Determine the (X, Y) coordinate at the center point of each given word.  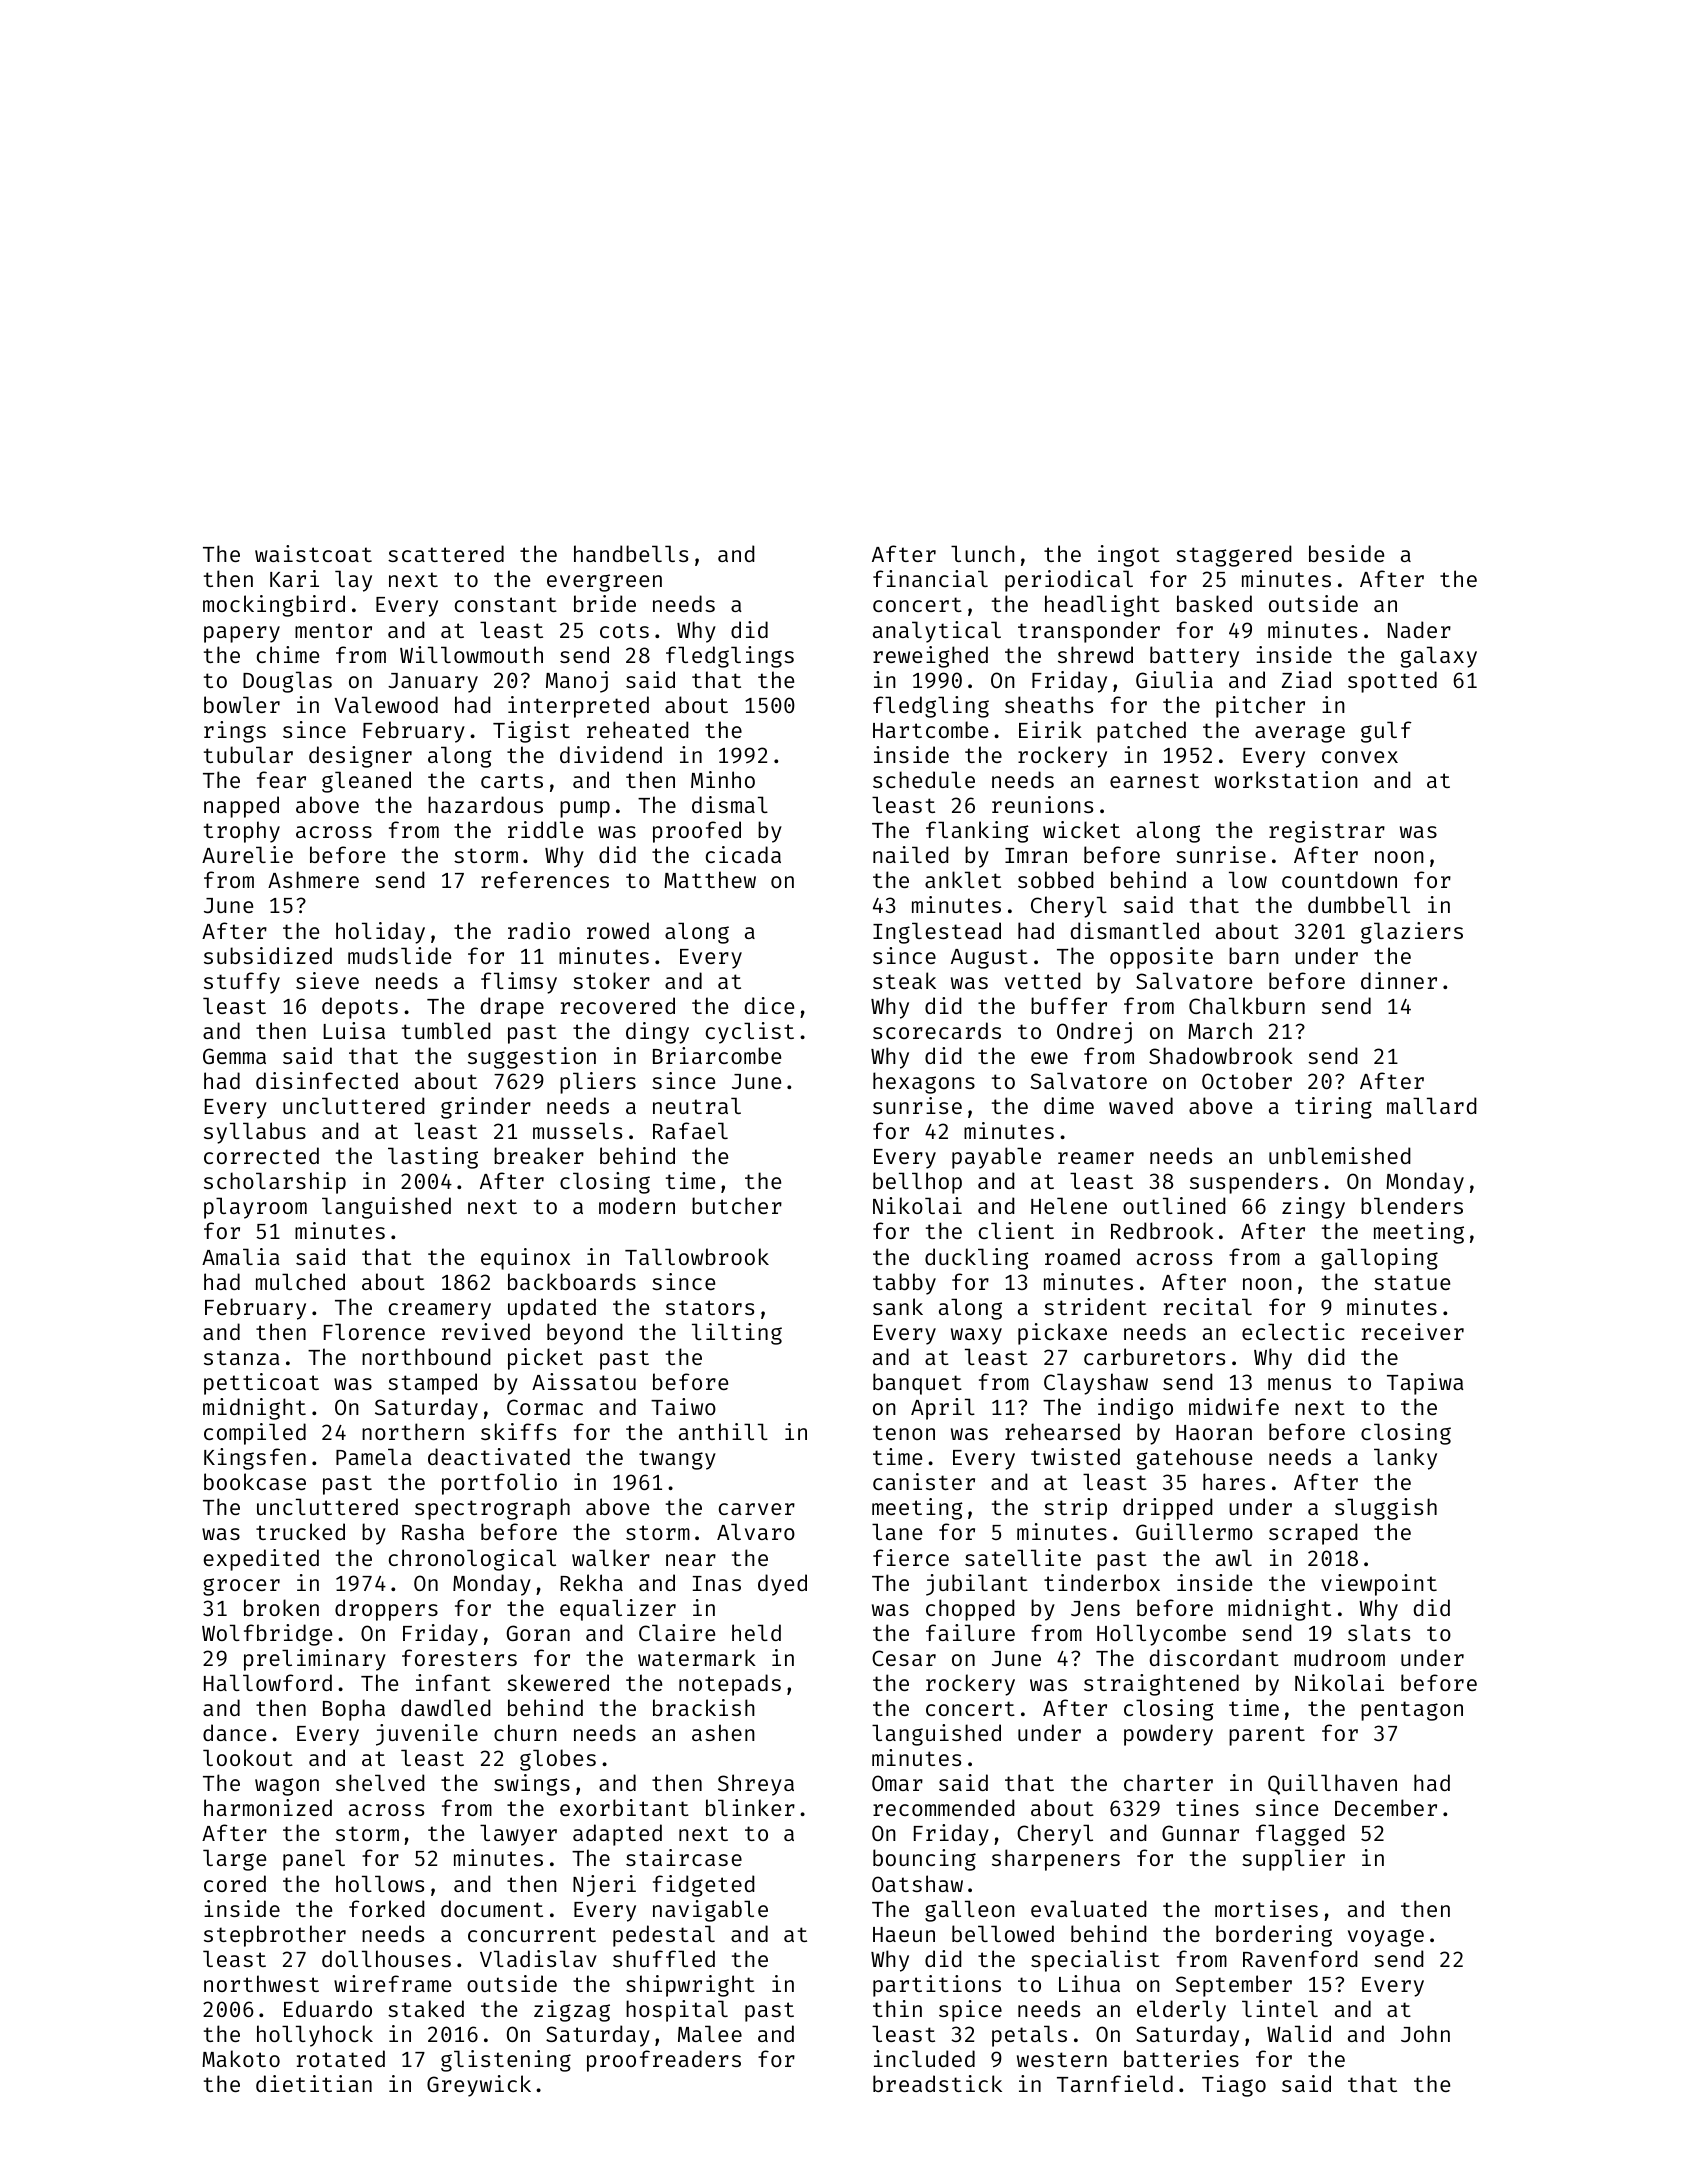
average (1300, 734)
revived (486, 1331)
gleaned (366, 782)
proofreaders (664, 2061)
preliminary (315, 1660)
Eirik (1050, 729)
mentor (333, 630)
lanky (1405, 1459)
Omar (897, 1783)
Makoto (241, 2058)
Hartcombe (930, 729)
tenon (904, 1432)
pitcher (1260, 707)
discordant (1214, 1657)
